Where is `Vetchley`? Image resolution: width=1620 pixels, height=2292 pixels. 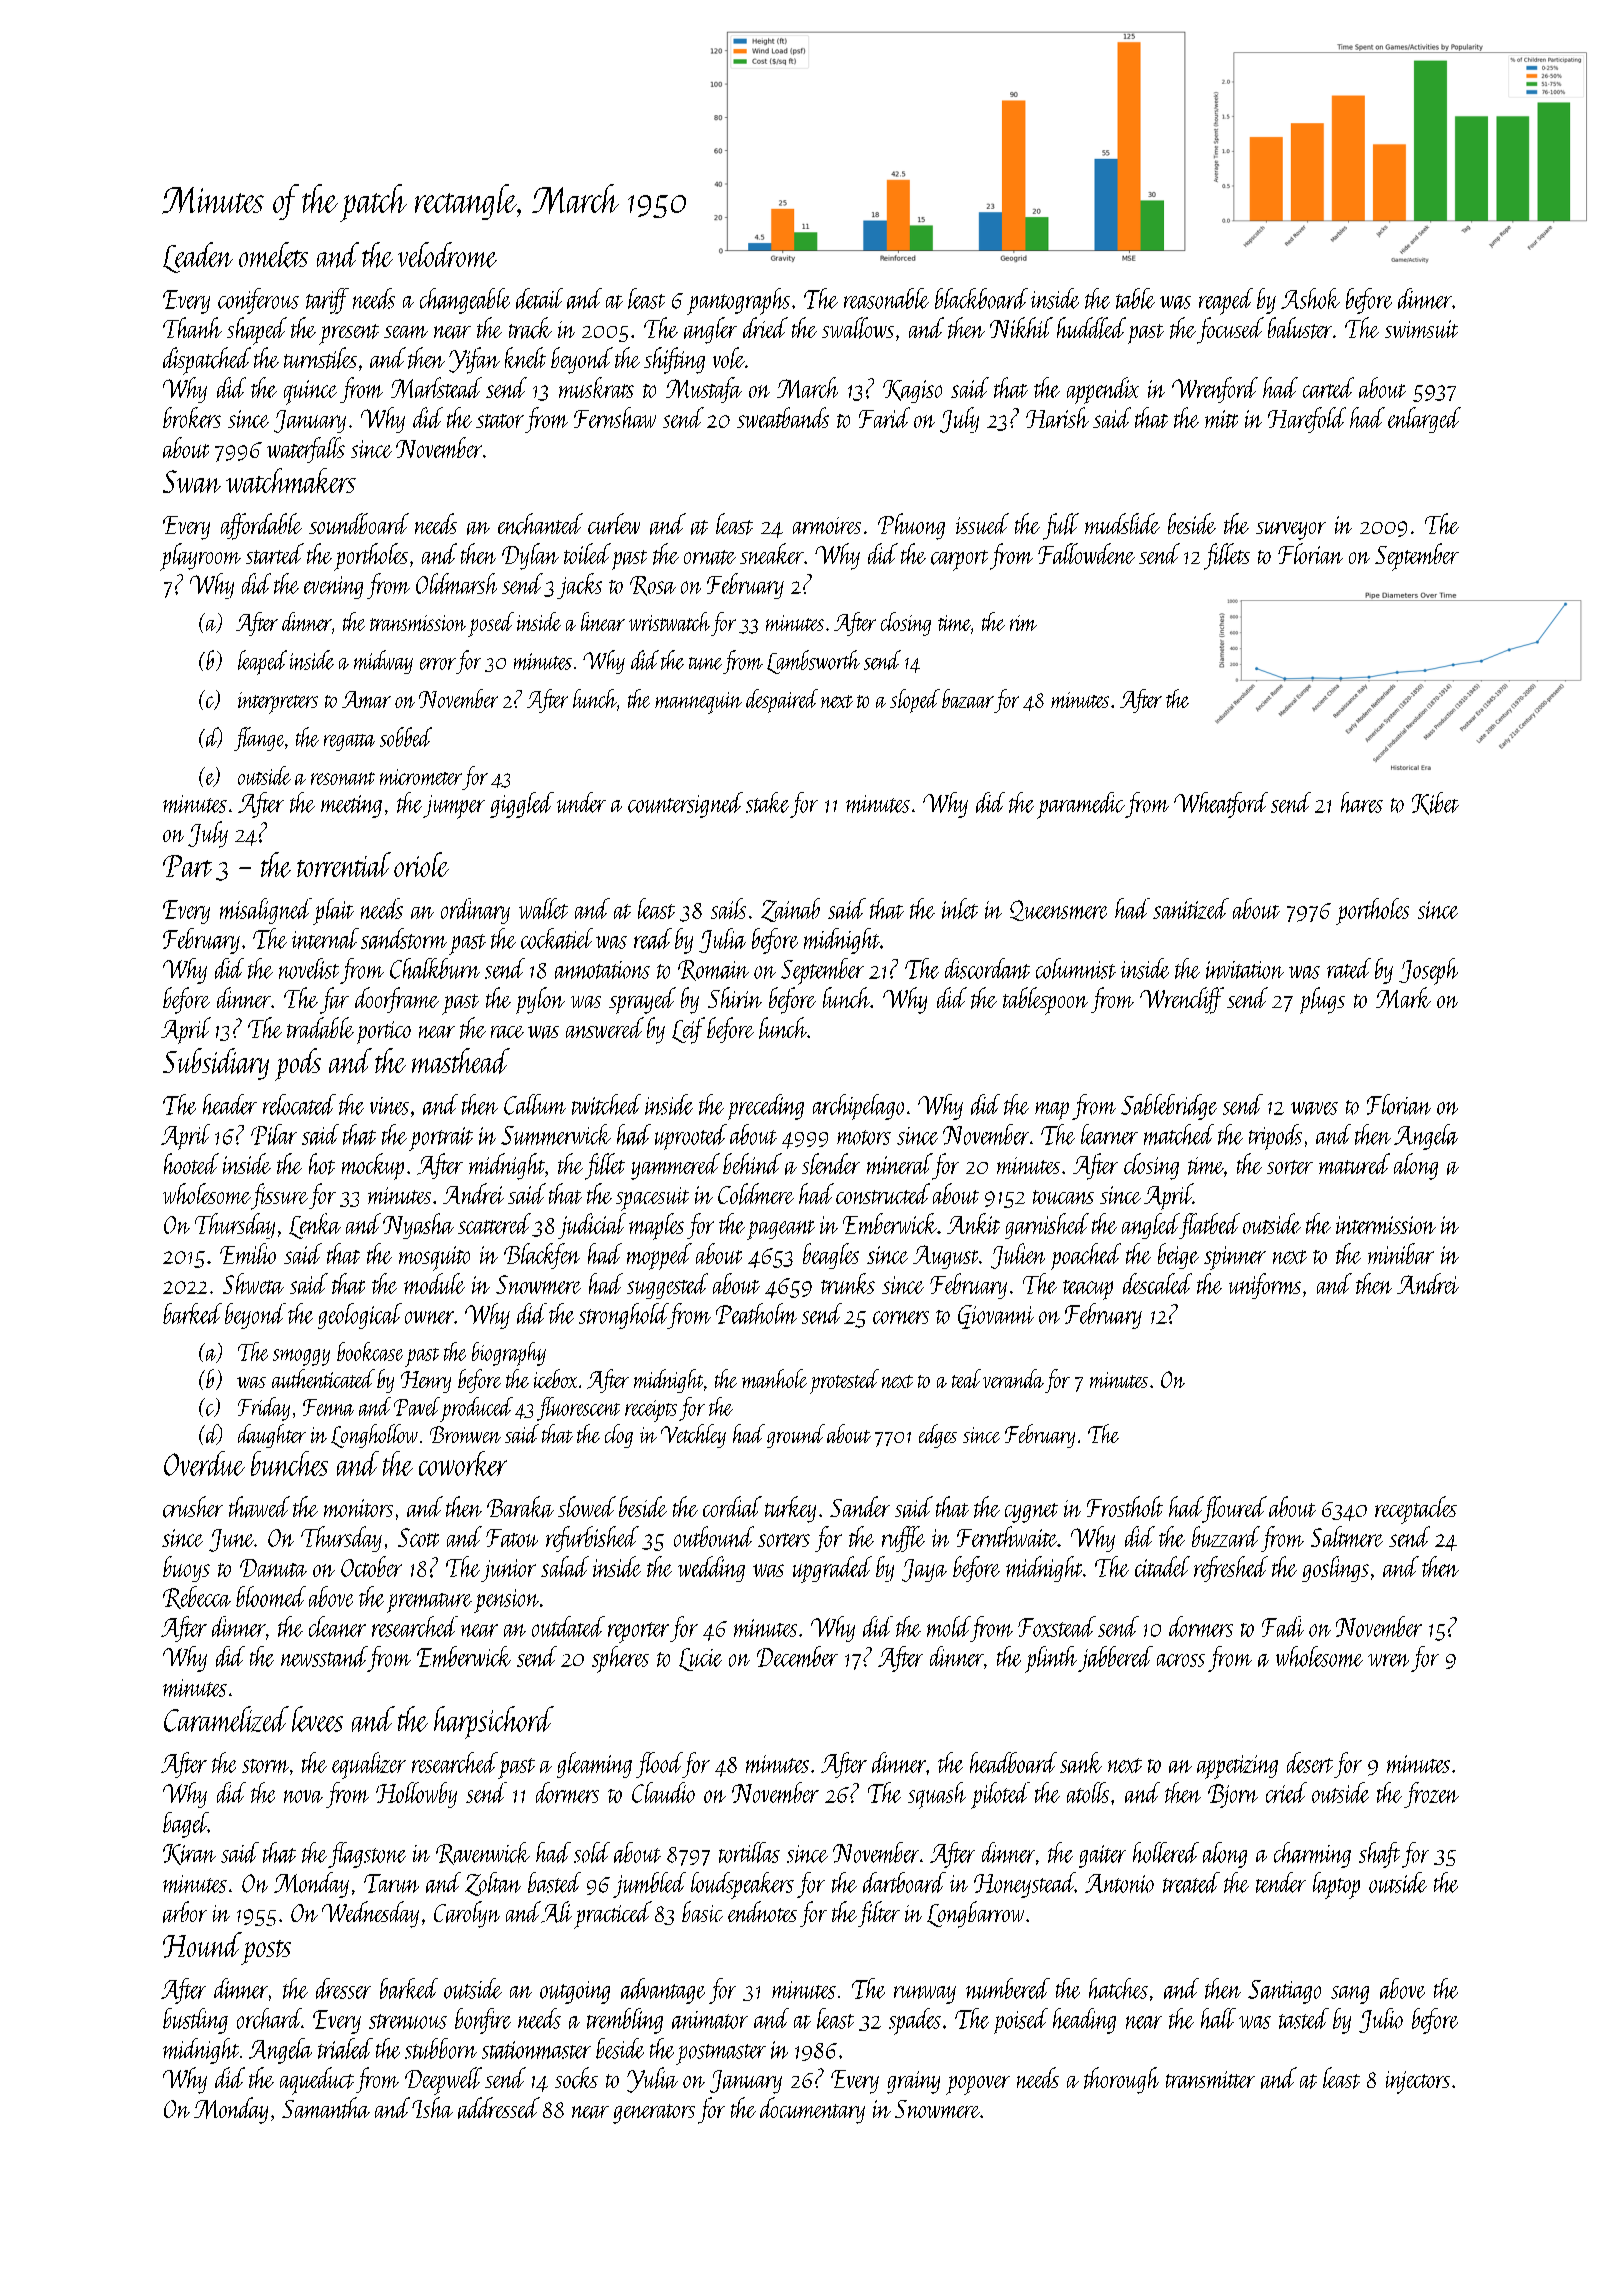
Vetchley is located at coordinates (693, 1436).
